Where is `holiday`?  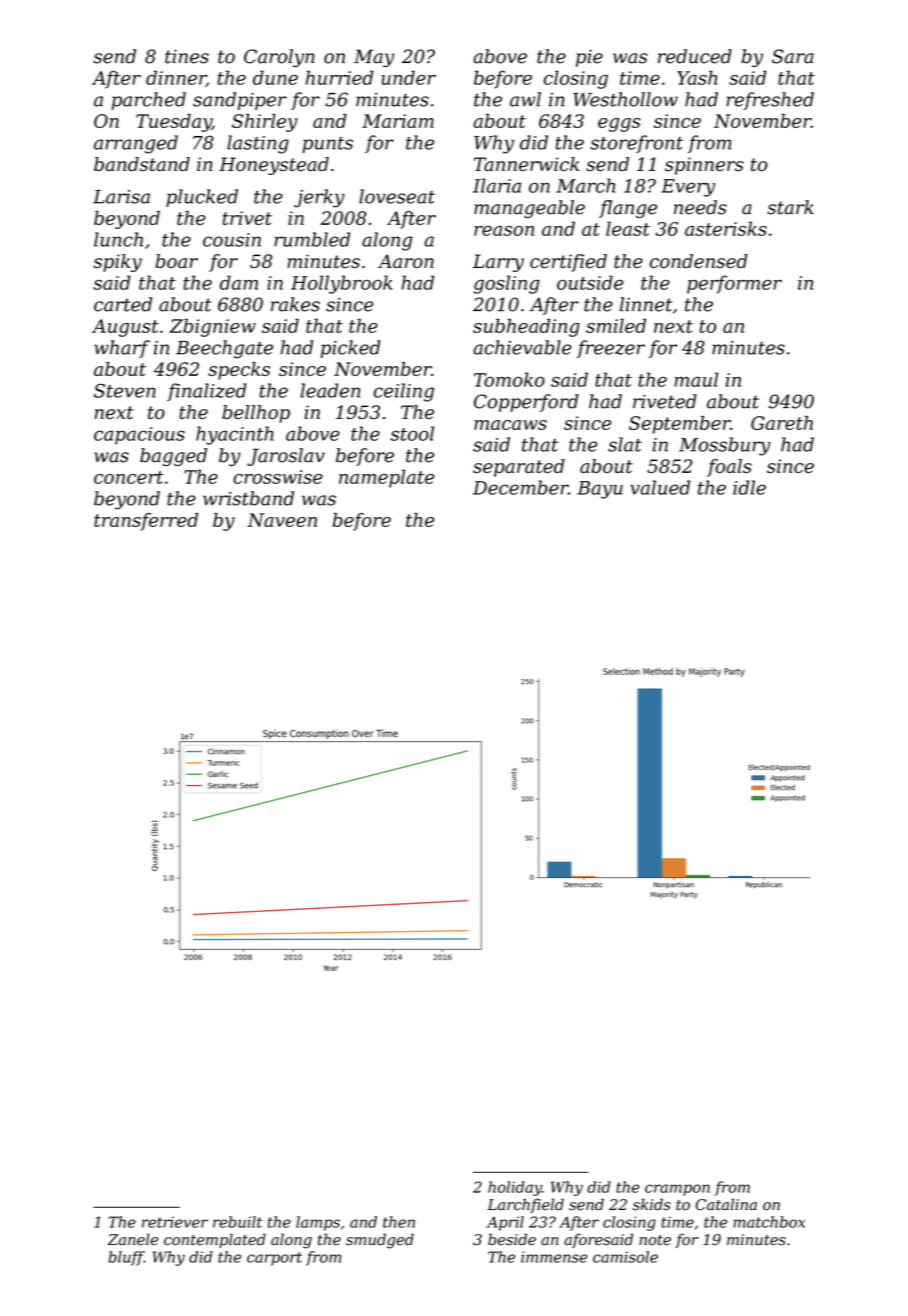
holiday is located at coordinates (515, 1188).
